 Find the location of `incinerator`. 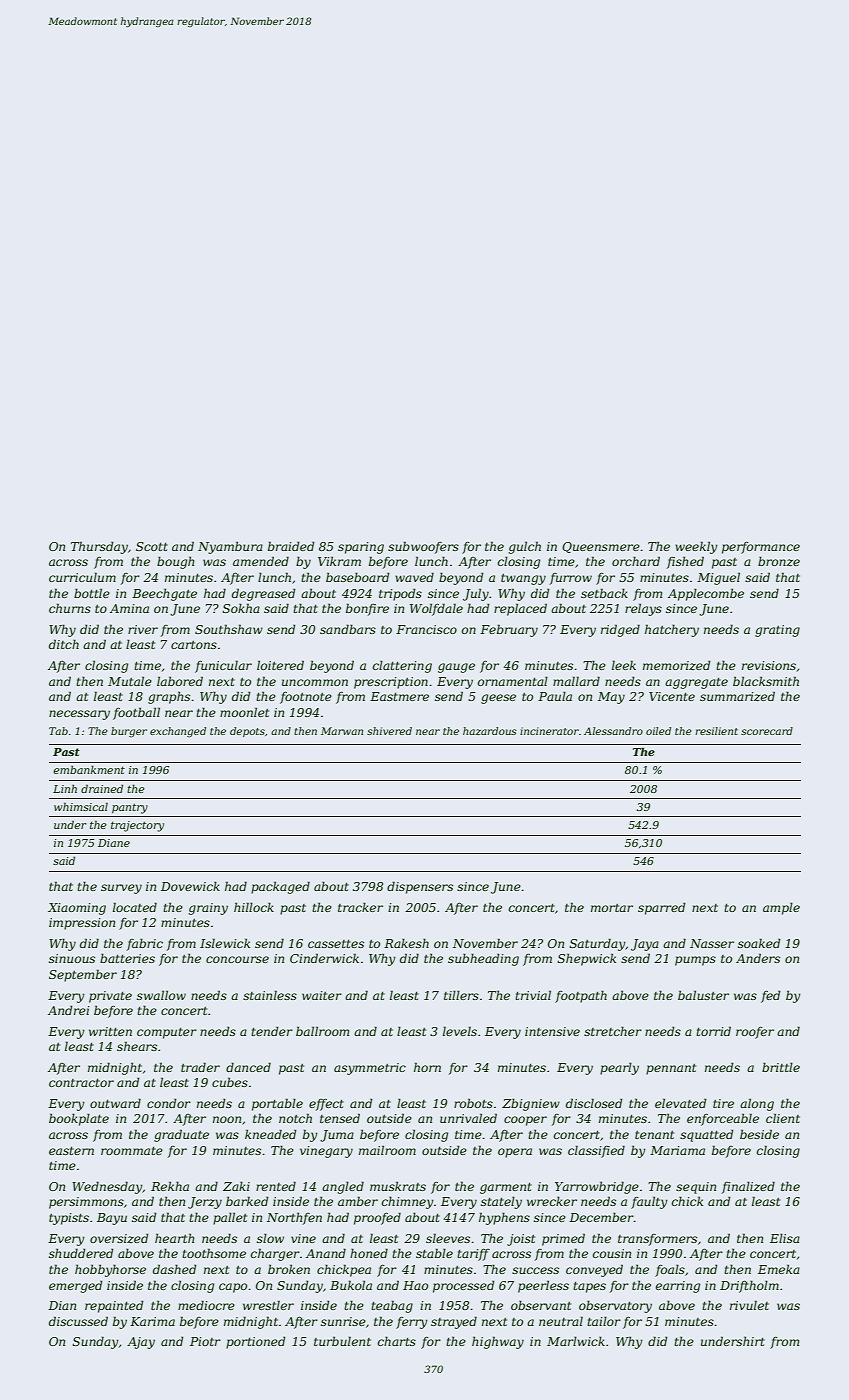

incinerator is located at coordinates (549, 731).
